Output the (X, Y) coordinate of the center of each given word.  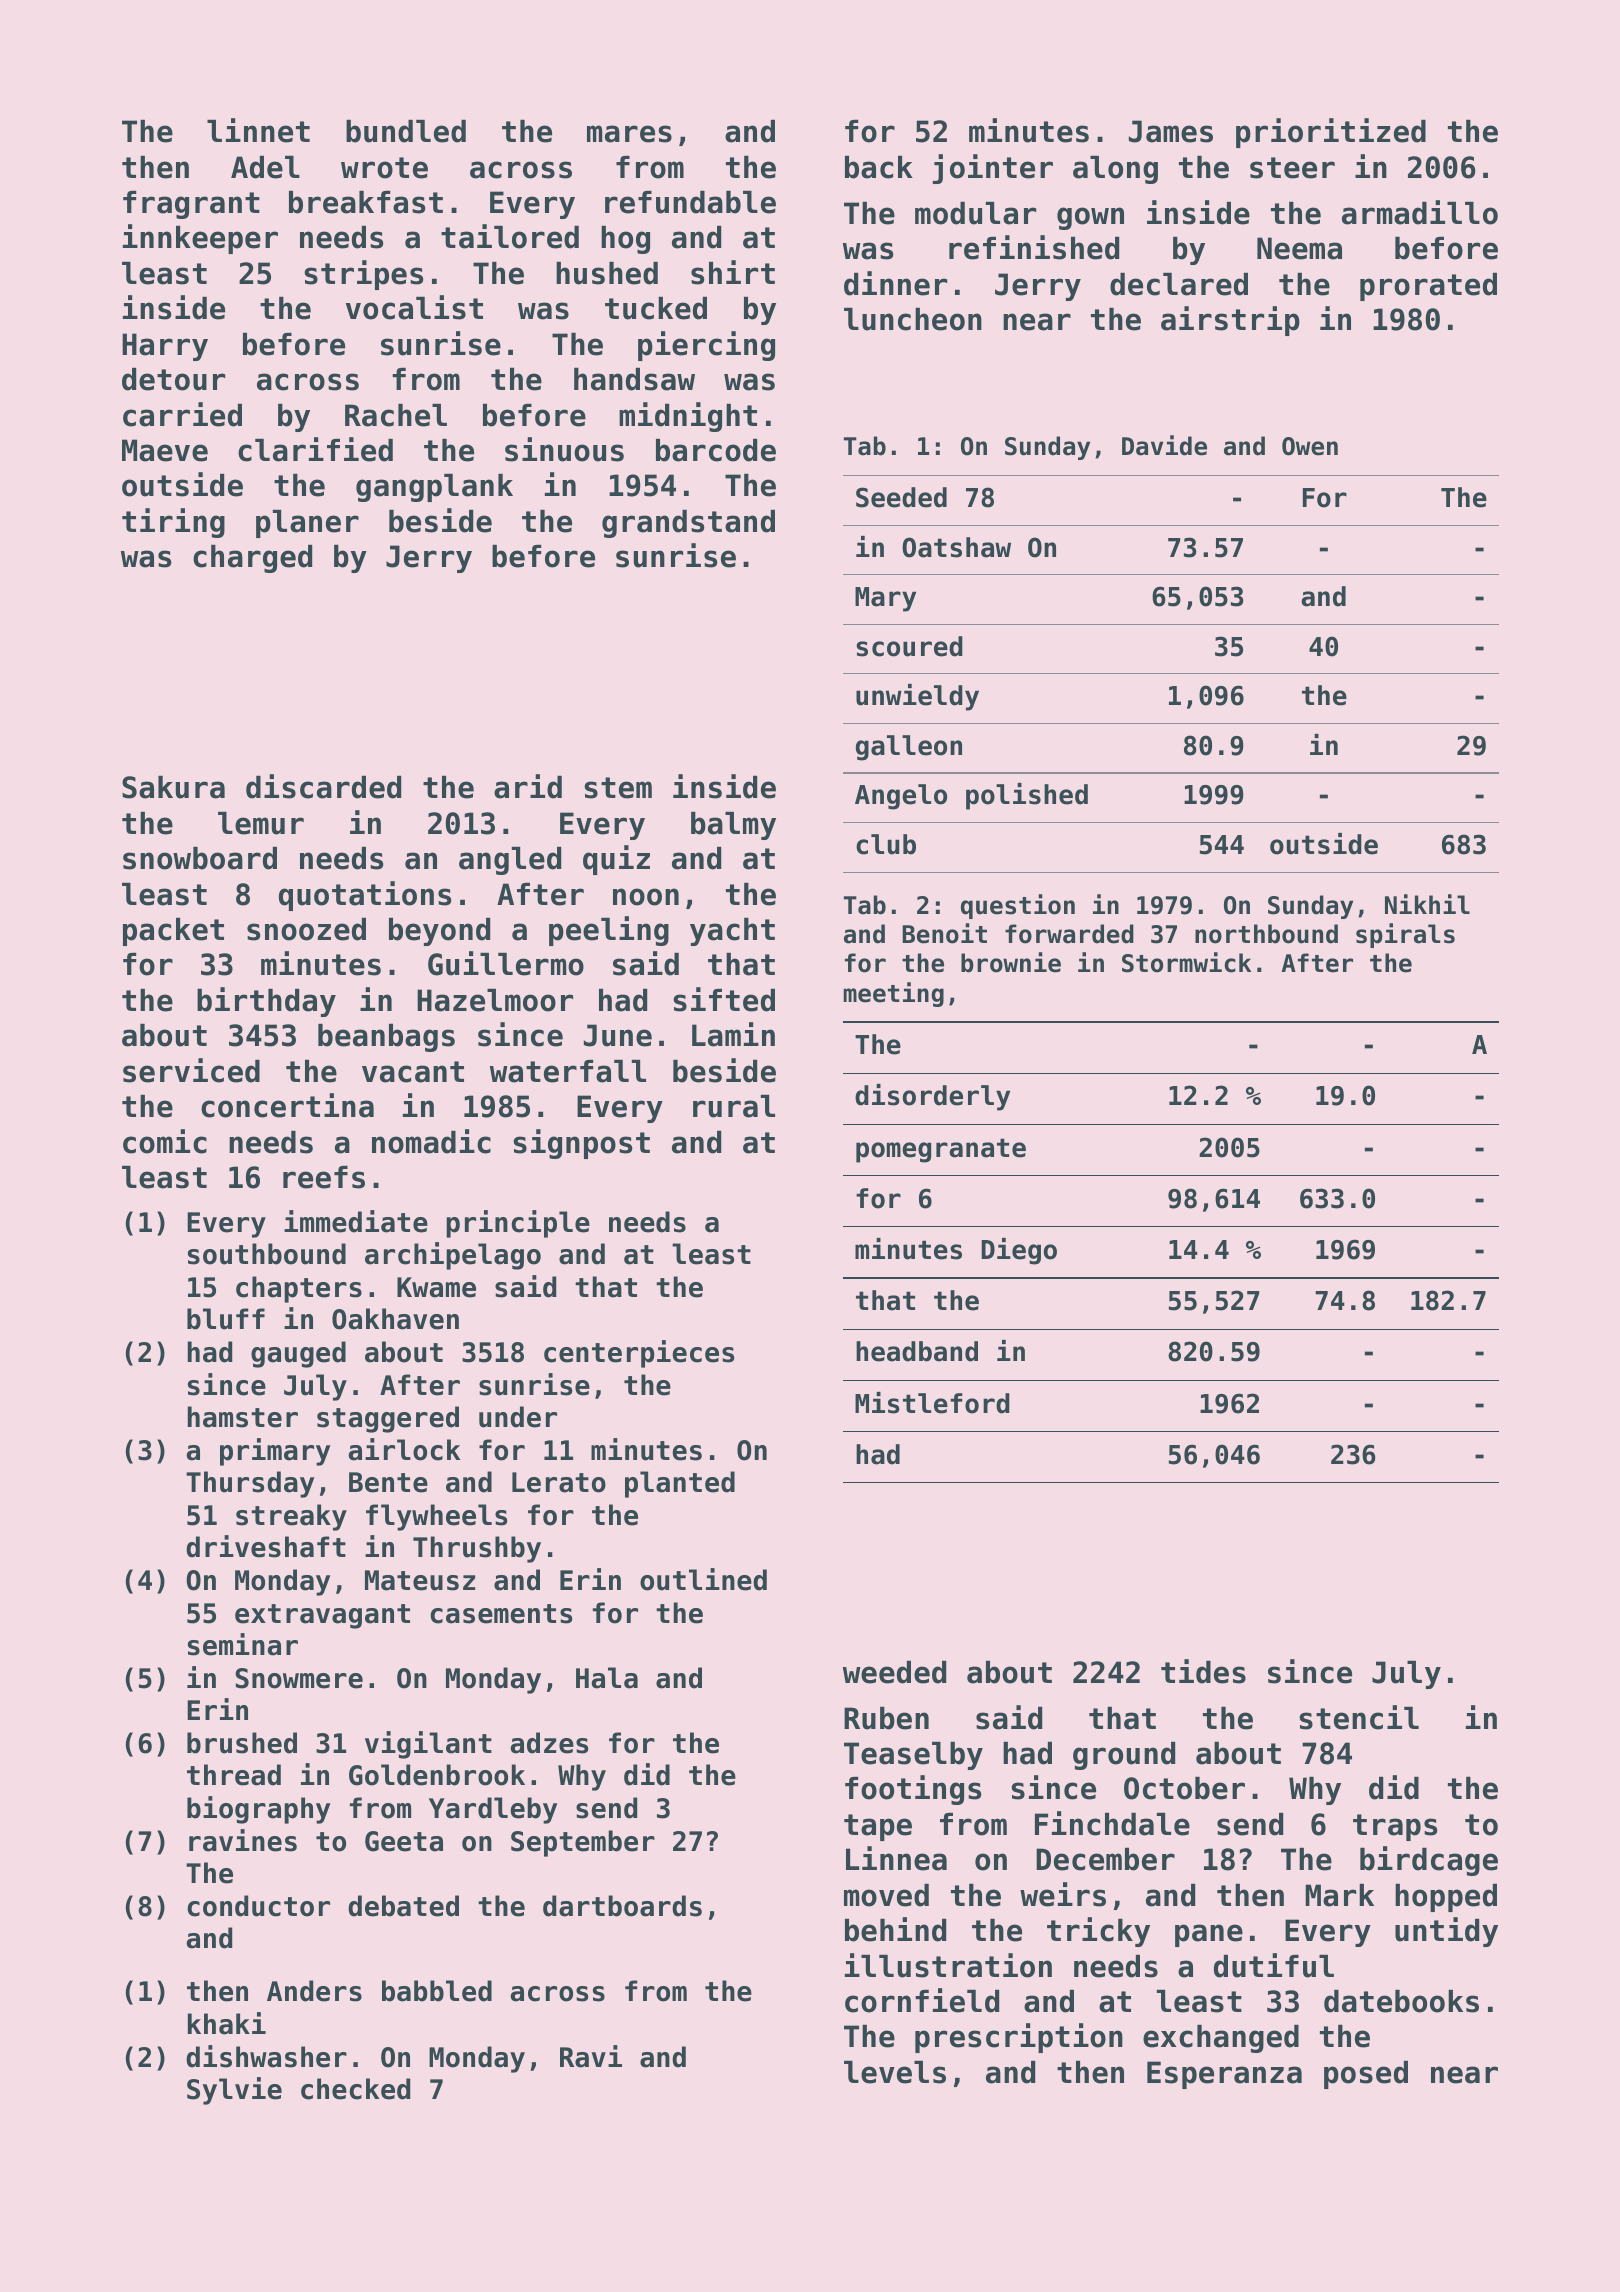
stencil (1359, 1717)
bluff (226, 1319)
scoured (909, 646)
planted (680, 1484)
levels (895, 2072)
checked (355, 2089)
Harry (165, 347)
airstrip (1230, 321)
